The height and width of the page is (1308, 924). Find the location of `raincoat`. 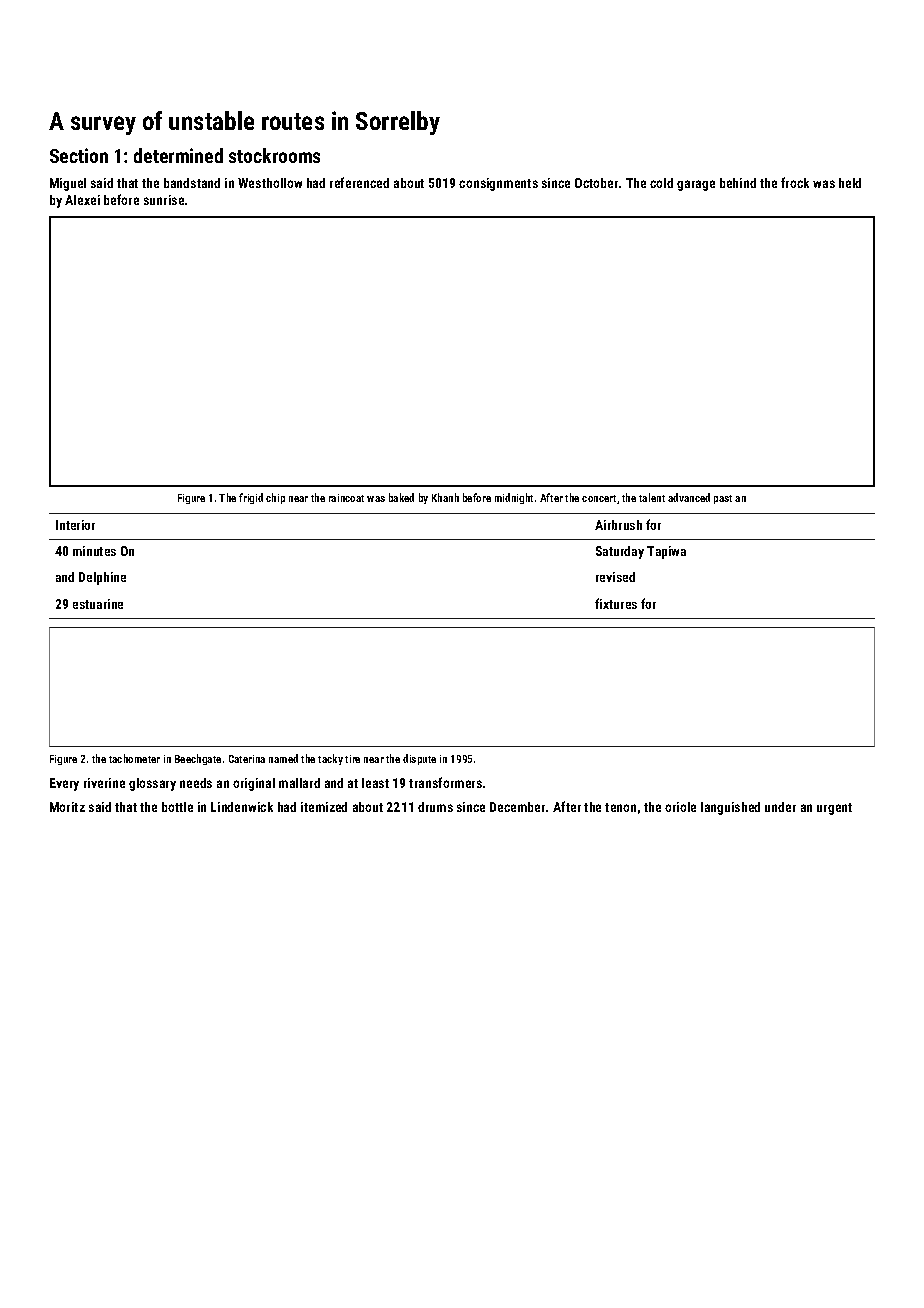

raincoat is located at coordinates (346, 498).
